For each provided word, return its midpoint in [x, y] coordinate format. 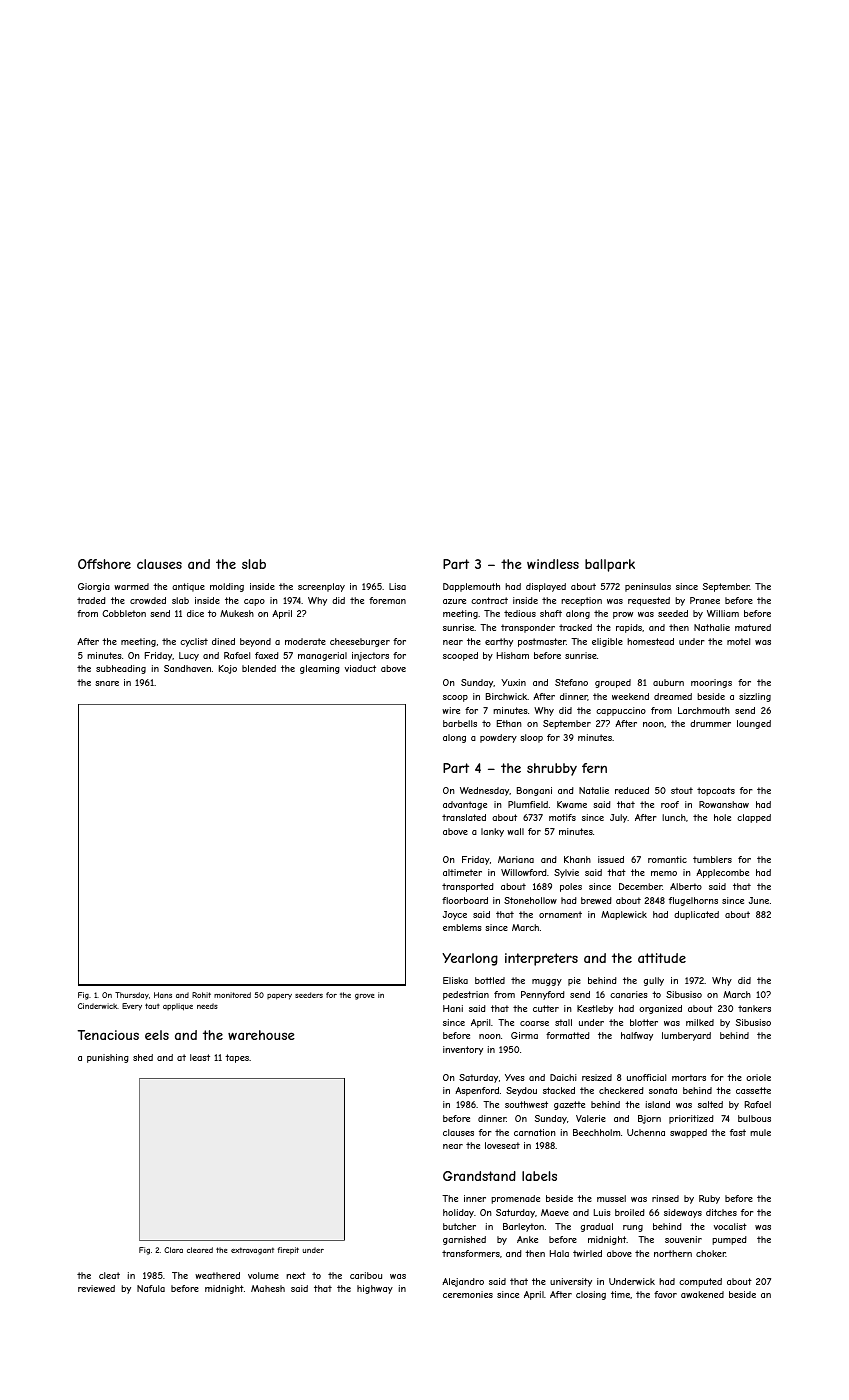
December [641, 886]
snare [107, 683]
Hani [453, 1008]
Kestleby [595, 1009]
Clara [173, 1250]
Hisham [513, 655]
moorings [711, 683]
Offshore [104, 564]
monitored [232, 995]
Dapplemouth [471, 587]
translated [464, 817]
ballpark [610, 565]
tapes [237, 1058]
